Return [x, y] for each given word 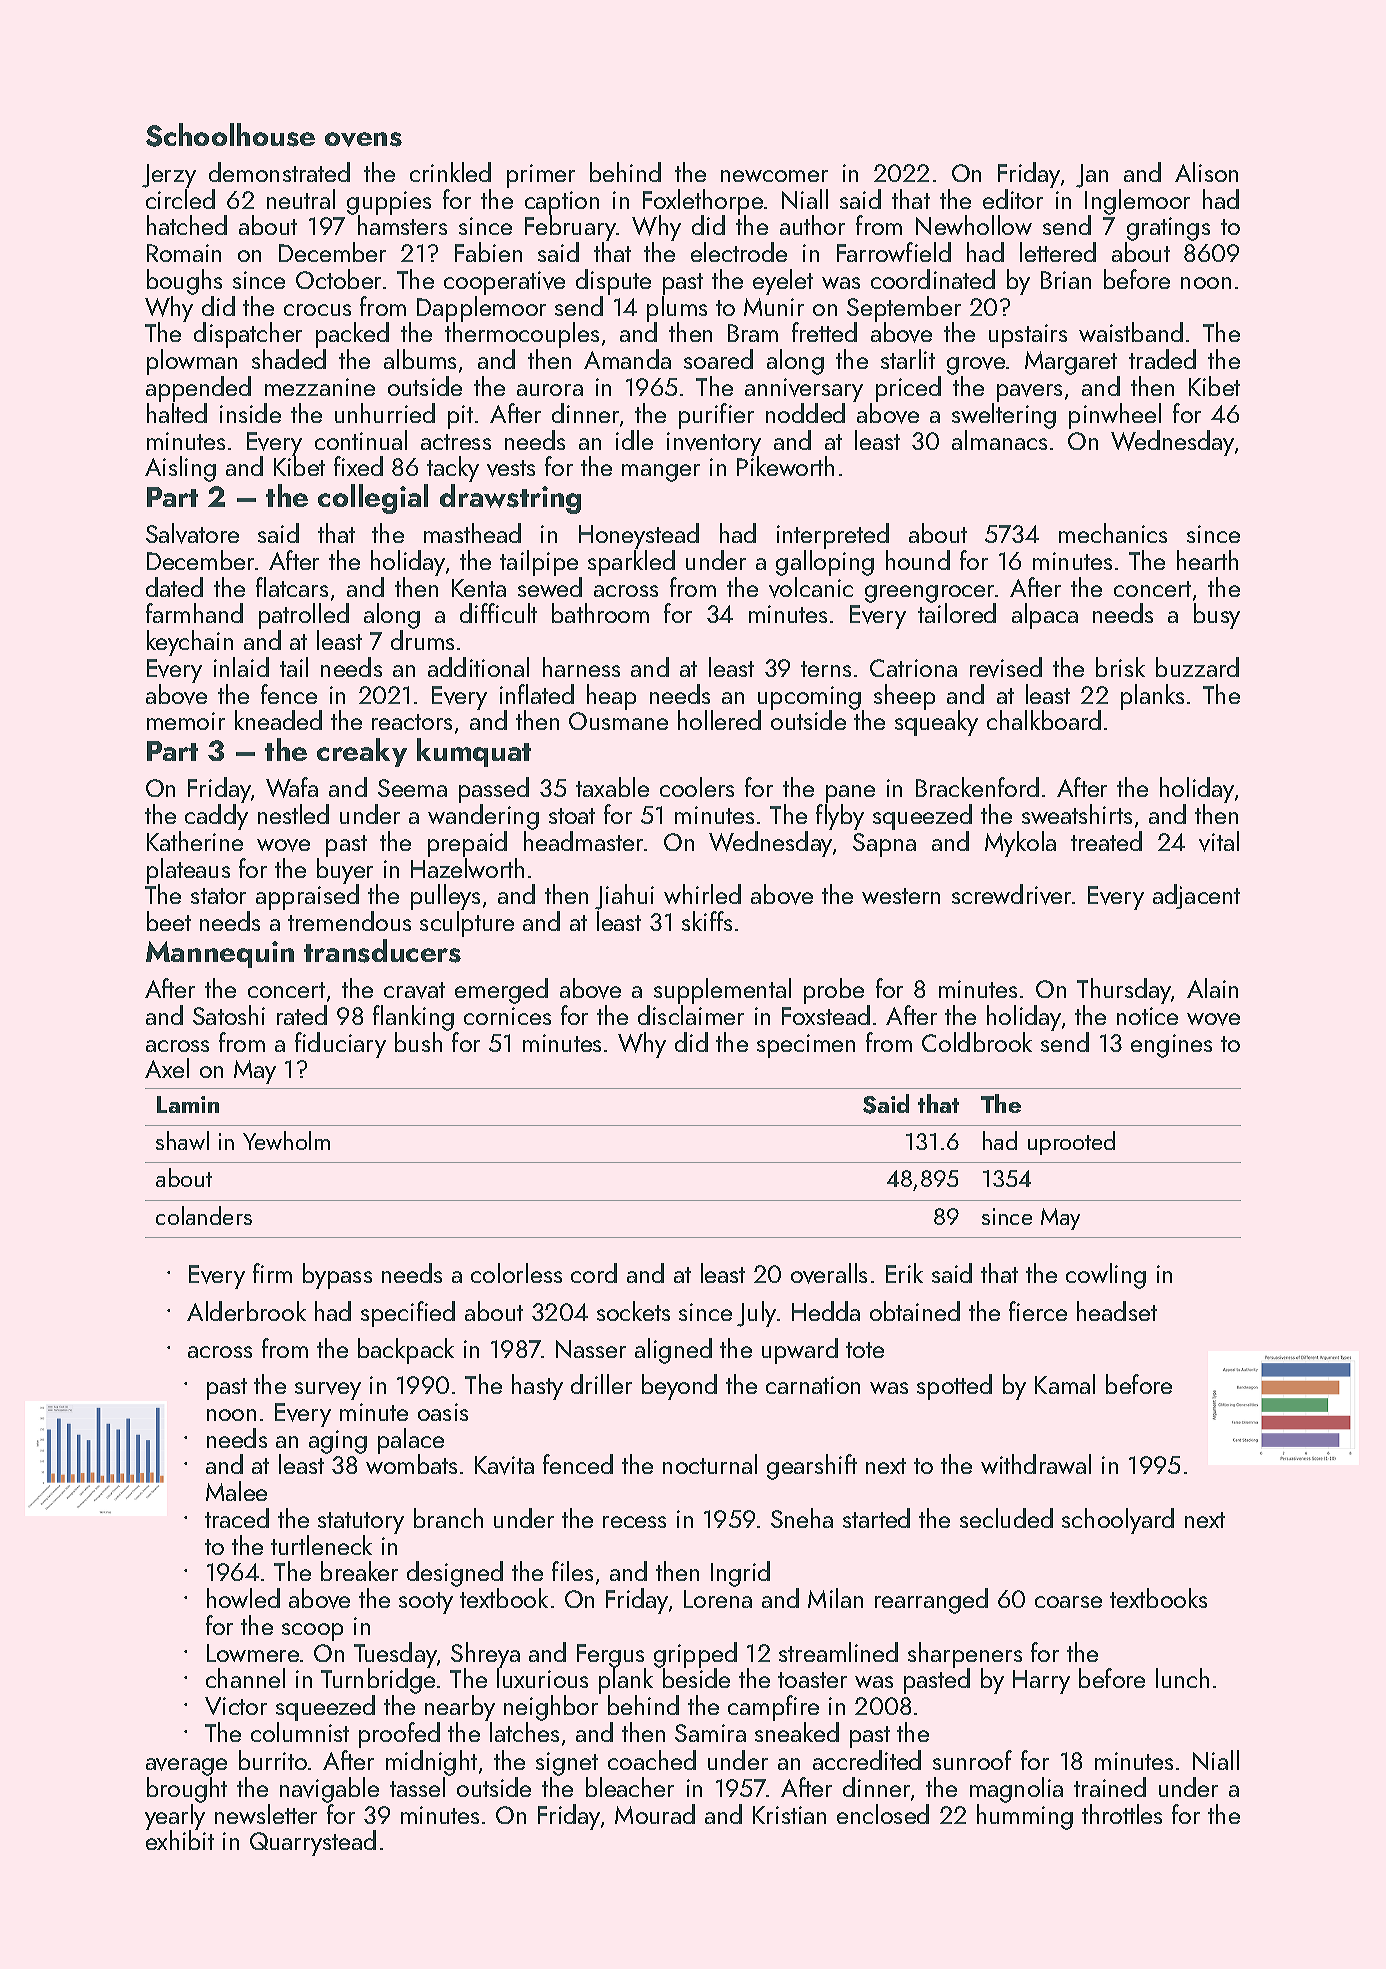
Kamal [1065, 1384]
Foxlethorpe [703, 202]
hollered [719, 720]
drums [422, 640]
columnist [300, 1732]
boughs [184, 282]
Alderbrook [246, 1311]
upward [800, 1351]
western [901, 896]
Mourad [655, 1814]
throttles [1122, 1814]
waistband [1131, 332]
